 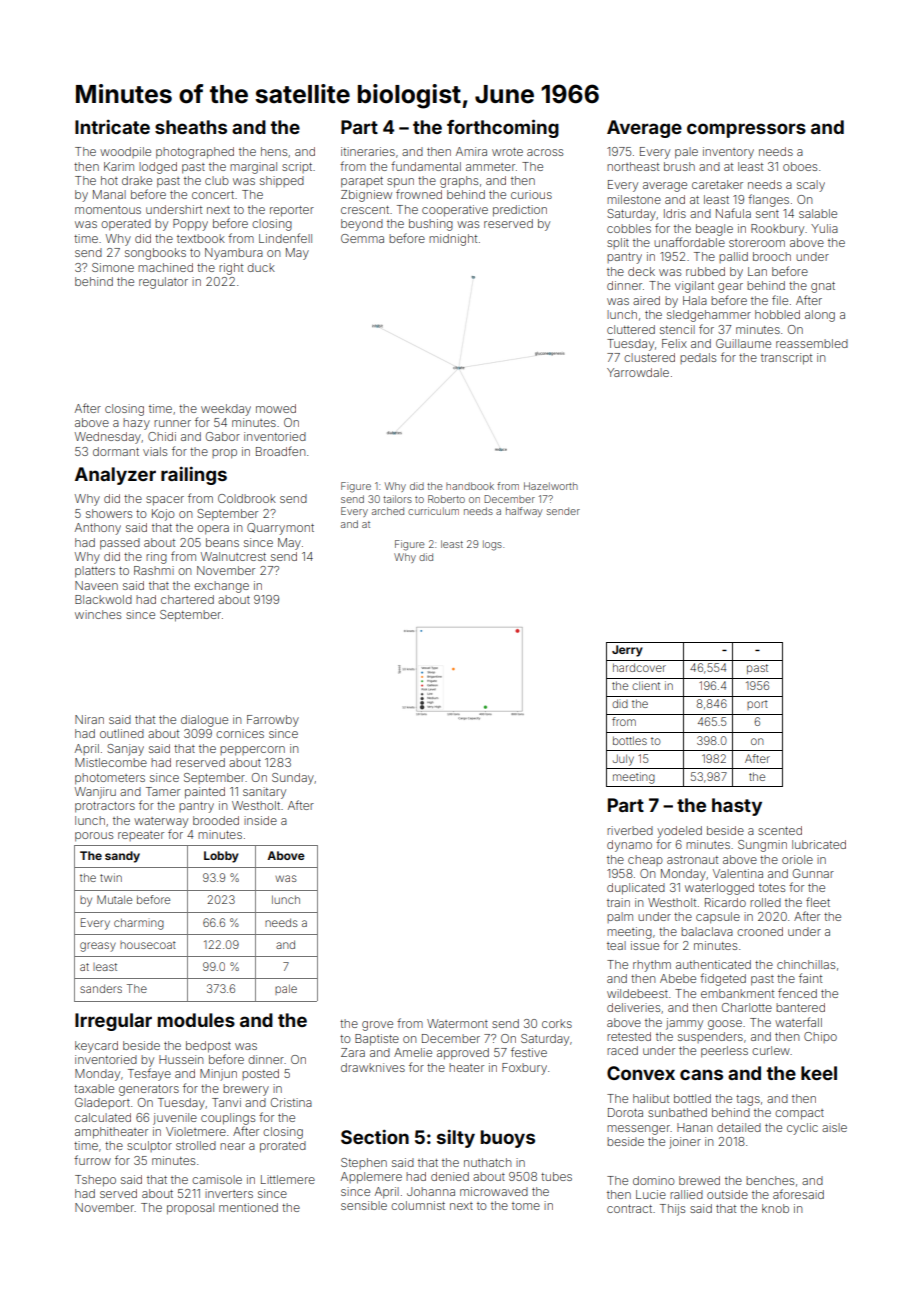 What do you see at coordinates (98, 614) in the screenshot?
I see `winches` at bounding box center [98, 614].
